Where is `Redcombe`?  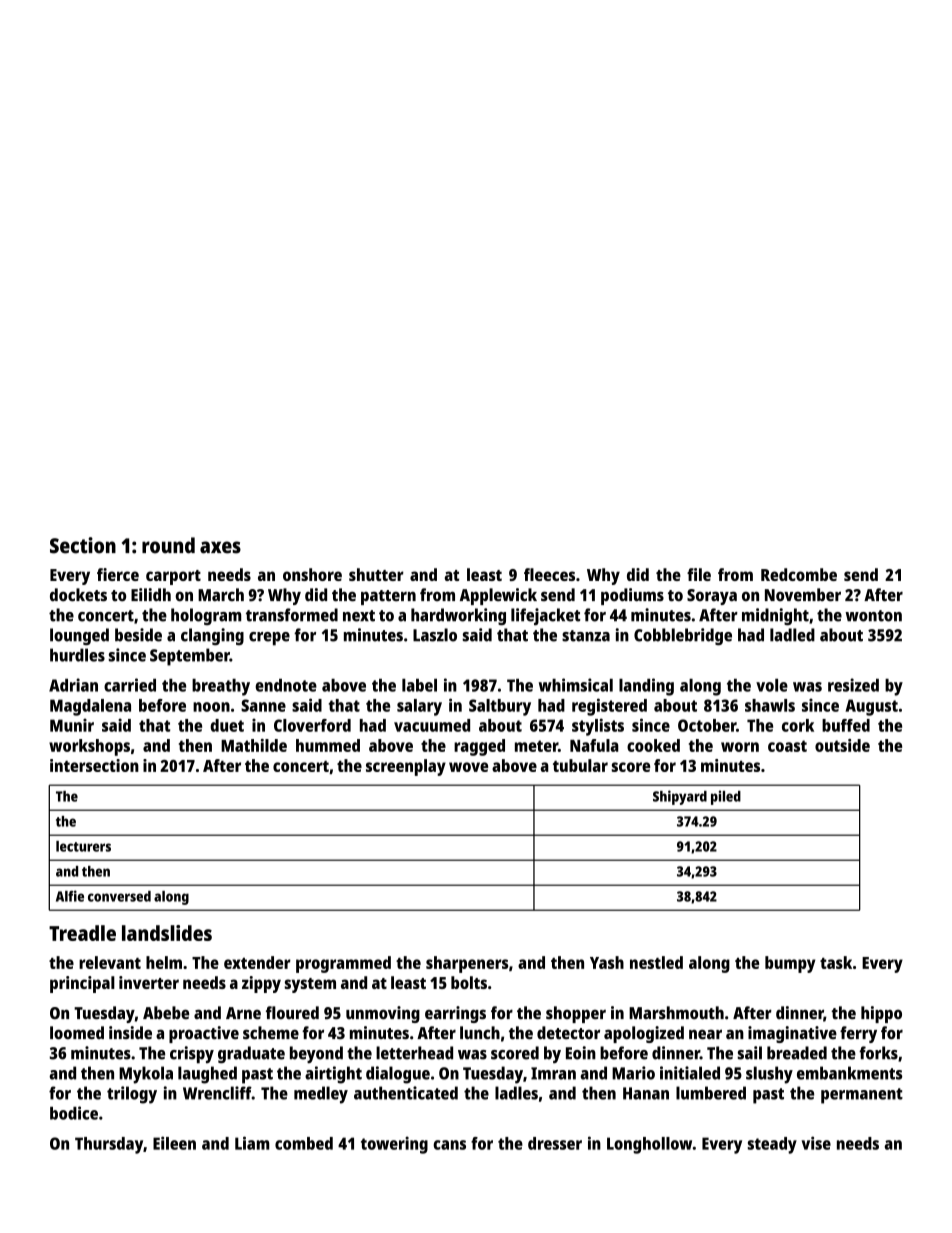
Redcombe is located at coordinates (799, 574).
